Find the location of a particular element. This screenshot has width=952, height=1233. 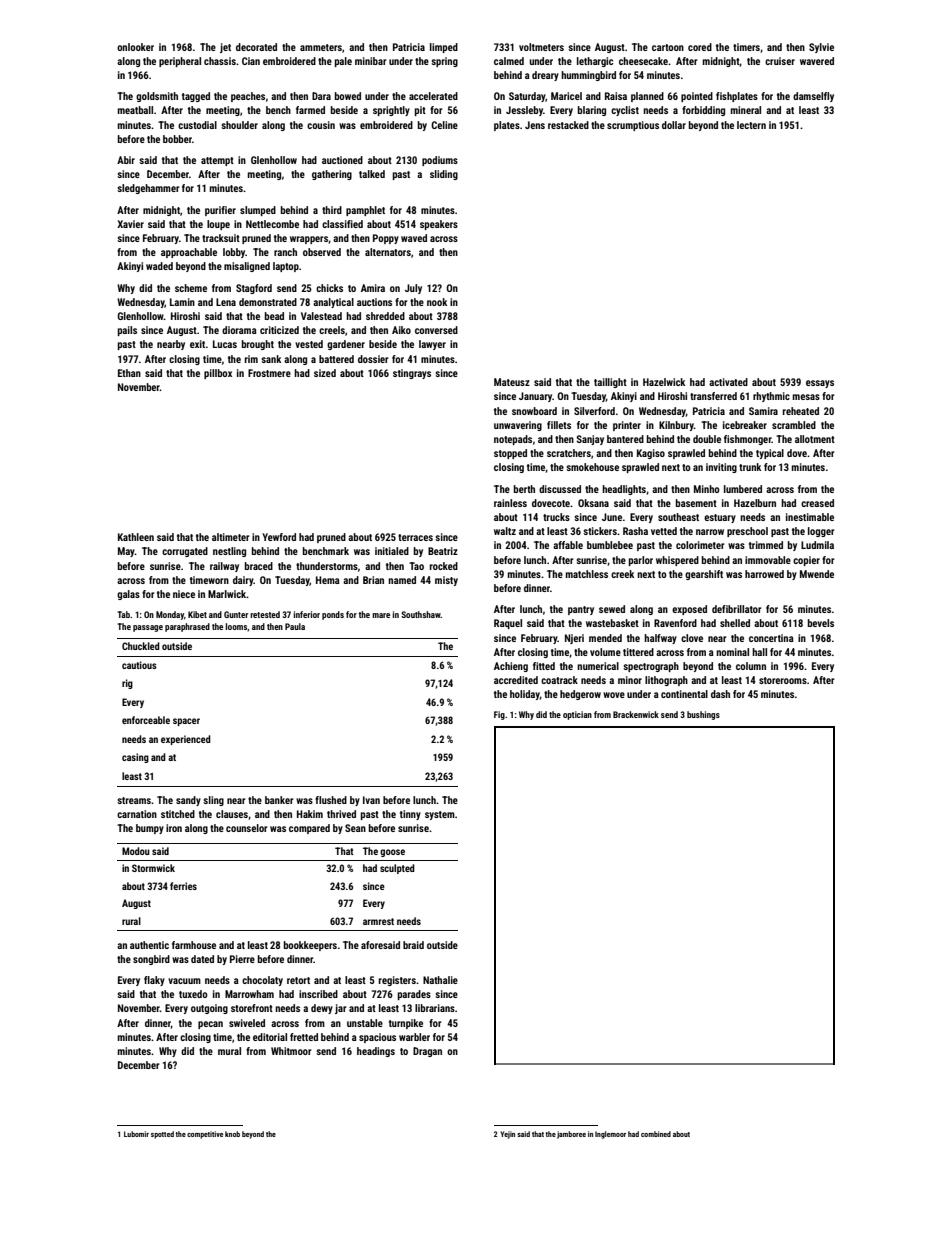

limped is located at coordinates (444, 48).
